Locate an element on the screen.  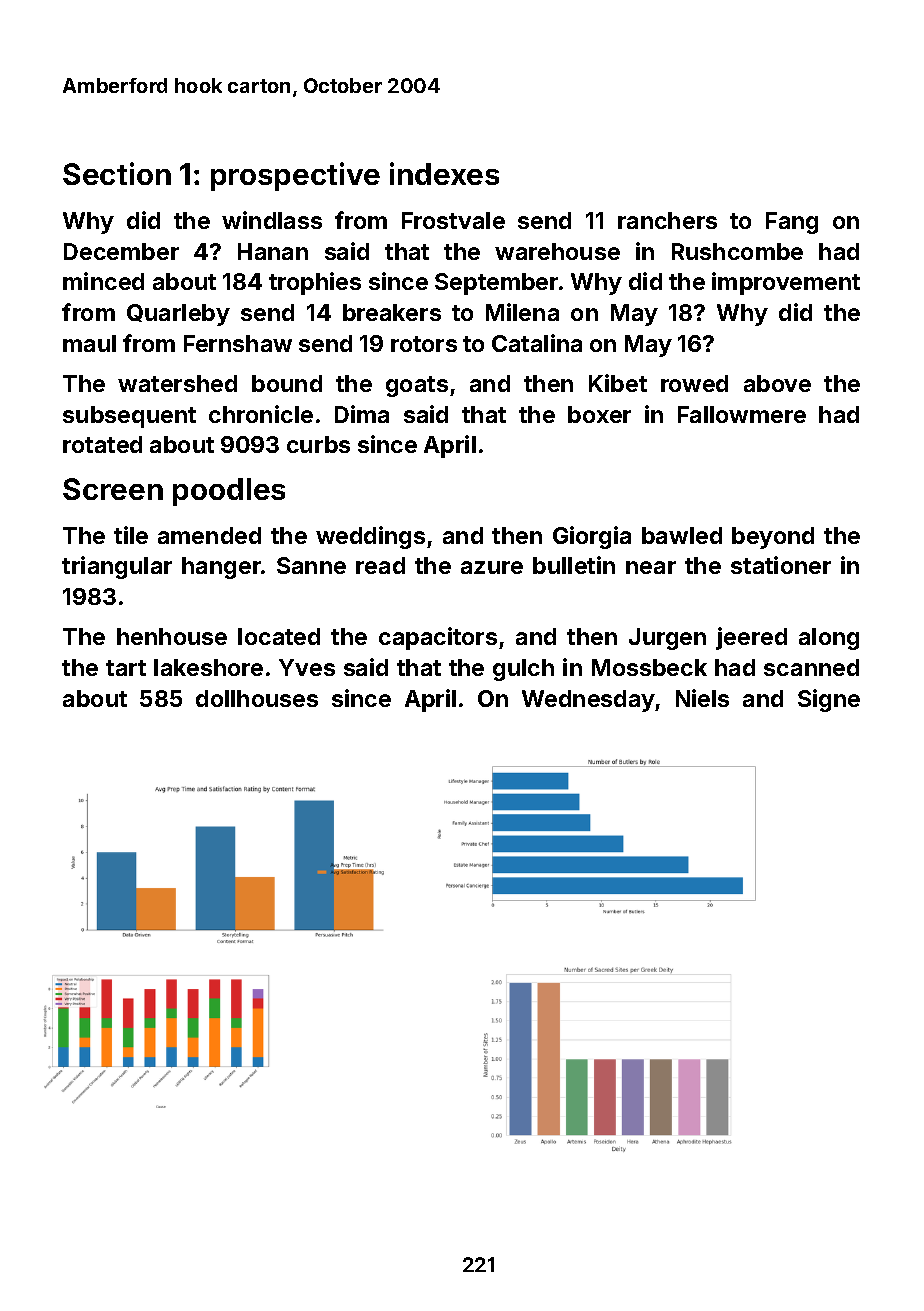
dollhouses is located at coordinates (257, 698).
